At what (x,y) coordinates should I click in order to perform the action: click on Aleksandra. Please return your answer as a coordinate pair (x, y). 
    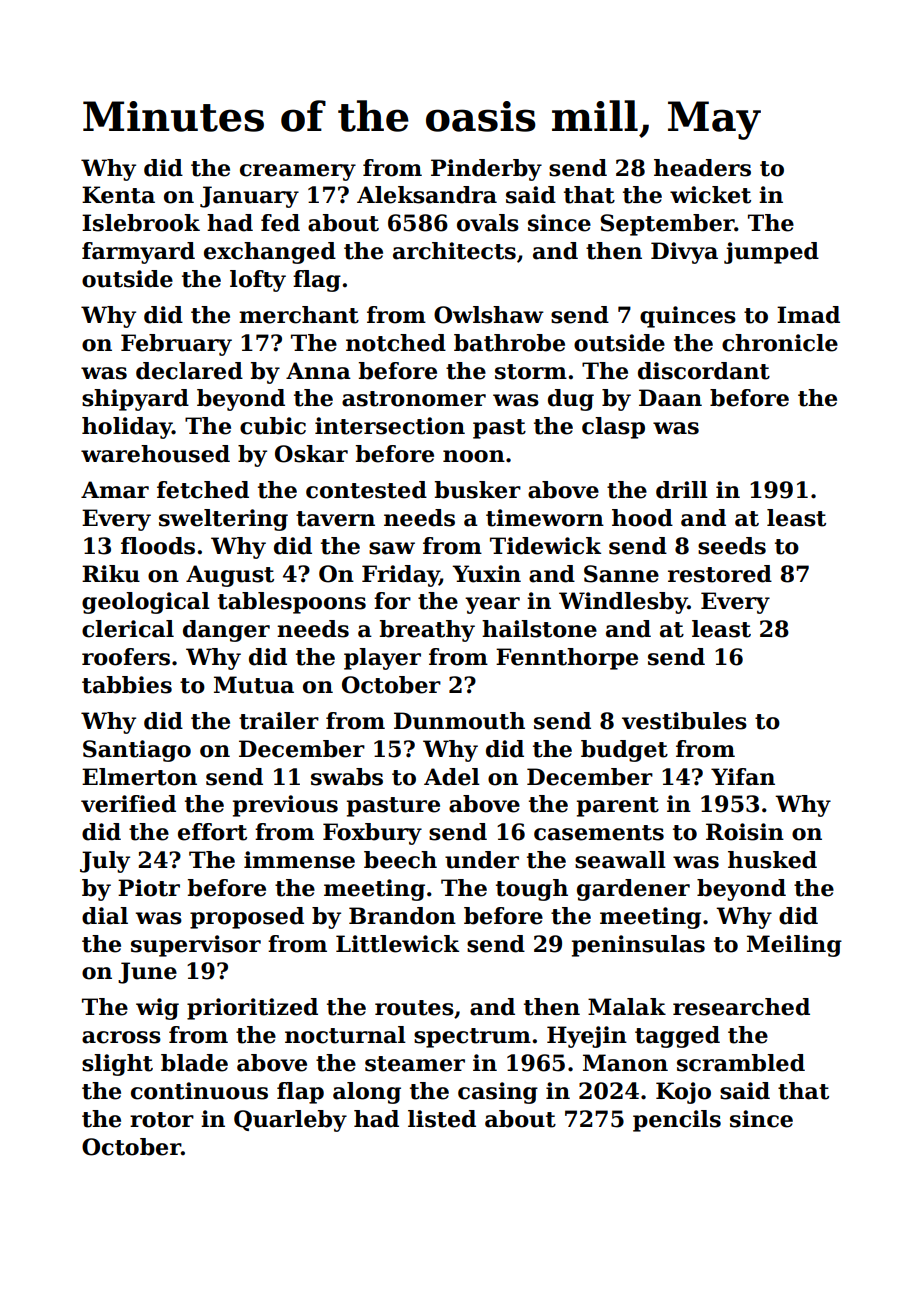
    Looking at the image, I should click on (427, 195).
